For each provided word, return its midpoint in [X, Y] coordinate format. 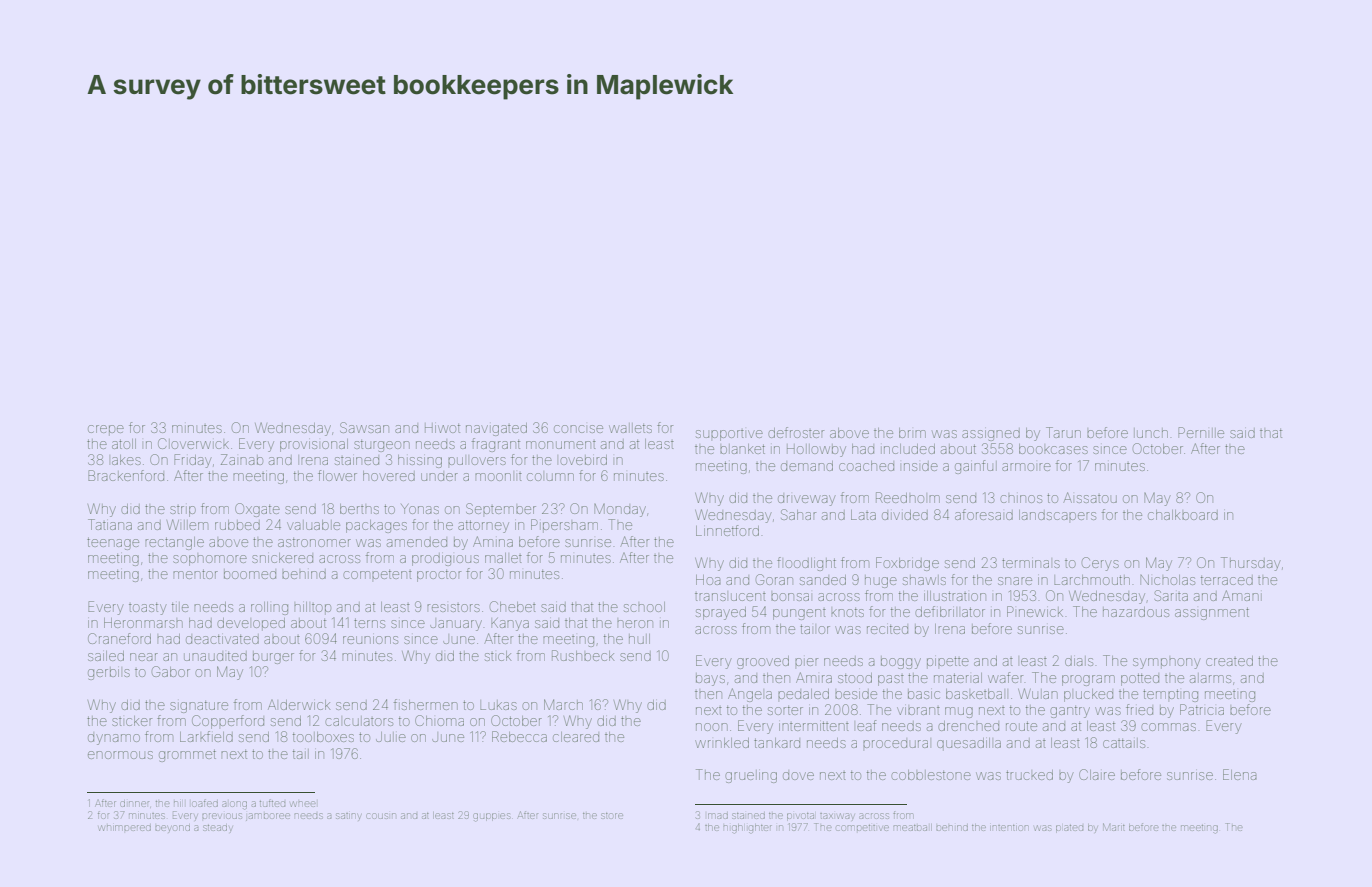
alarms [1210, 678]
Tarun [1063, 432]
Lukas [498, 705]
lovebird [583, 460]
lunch [1151, 433]
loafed [205, 803]
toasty [148, 609]
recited [887, 629]
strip [183, 511]
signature [199, 707]
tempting [1170, 695]
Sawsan [364, 427]
